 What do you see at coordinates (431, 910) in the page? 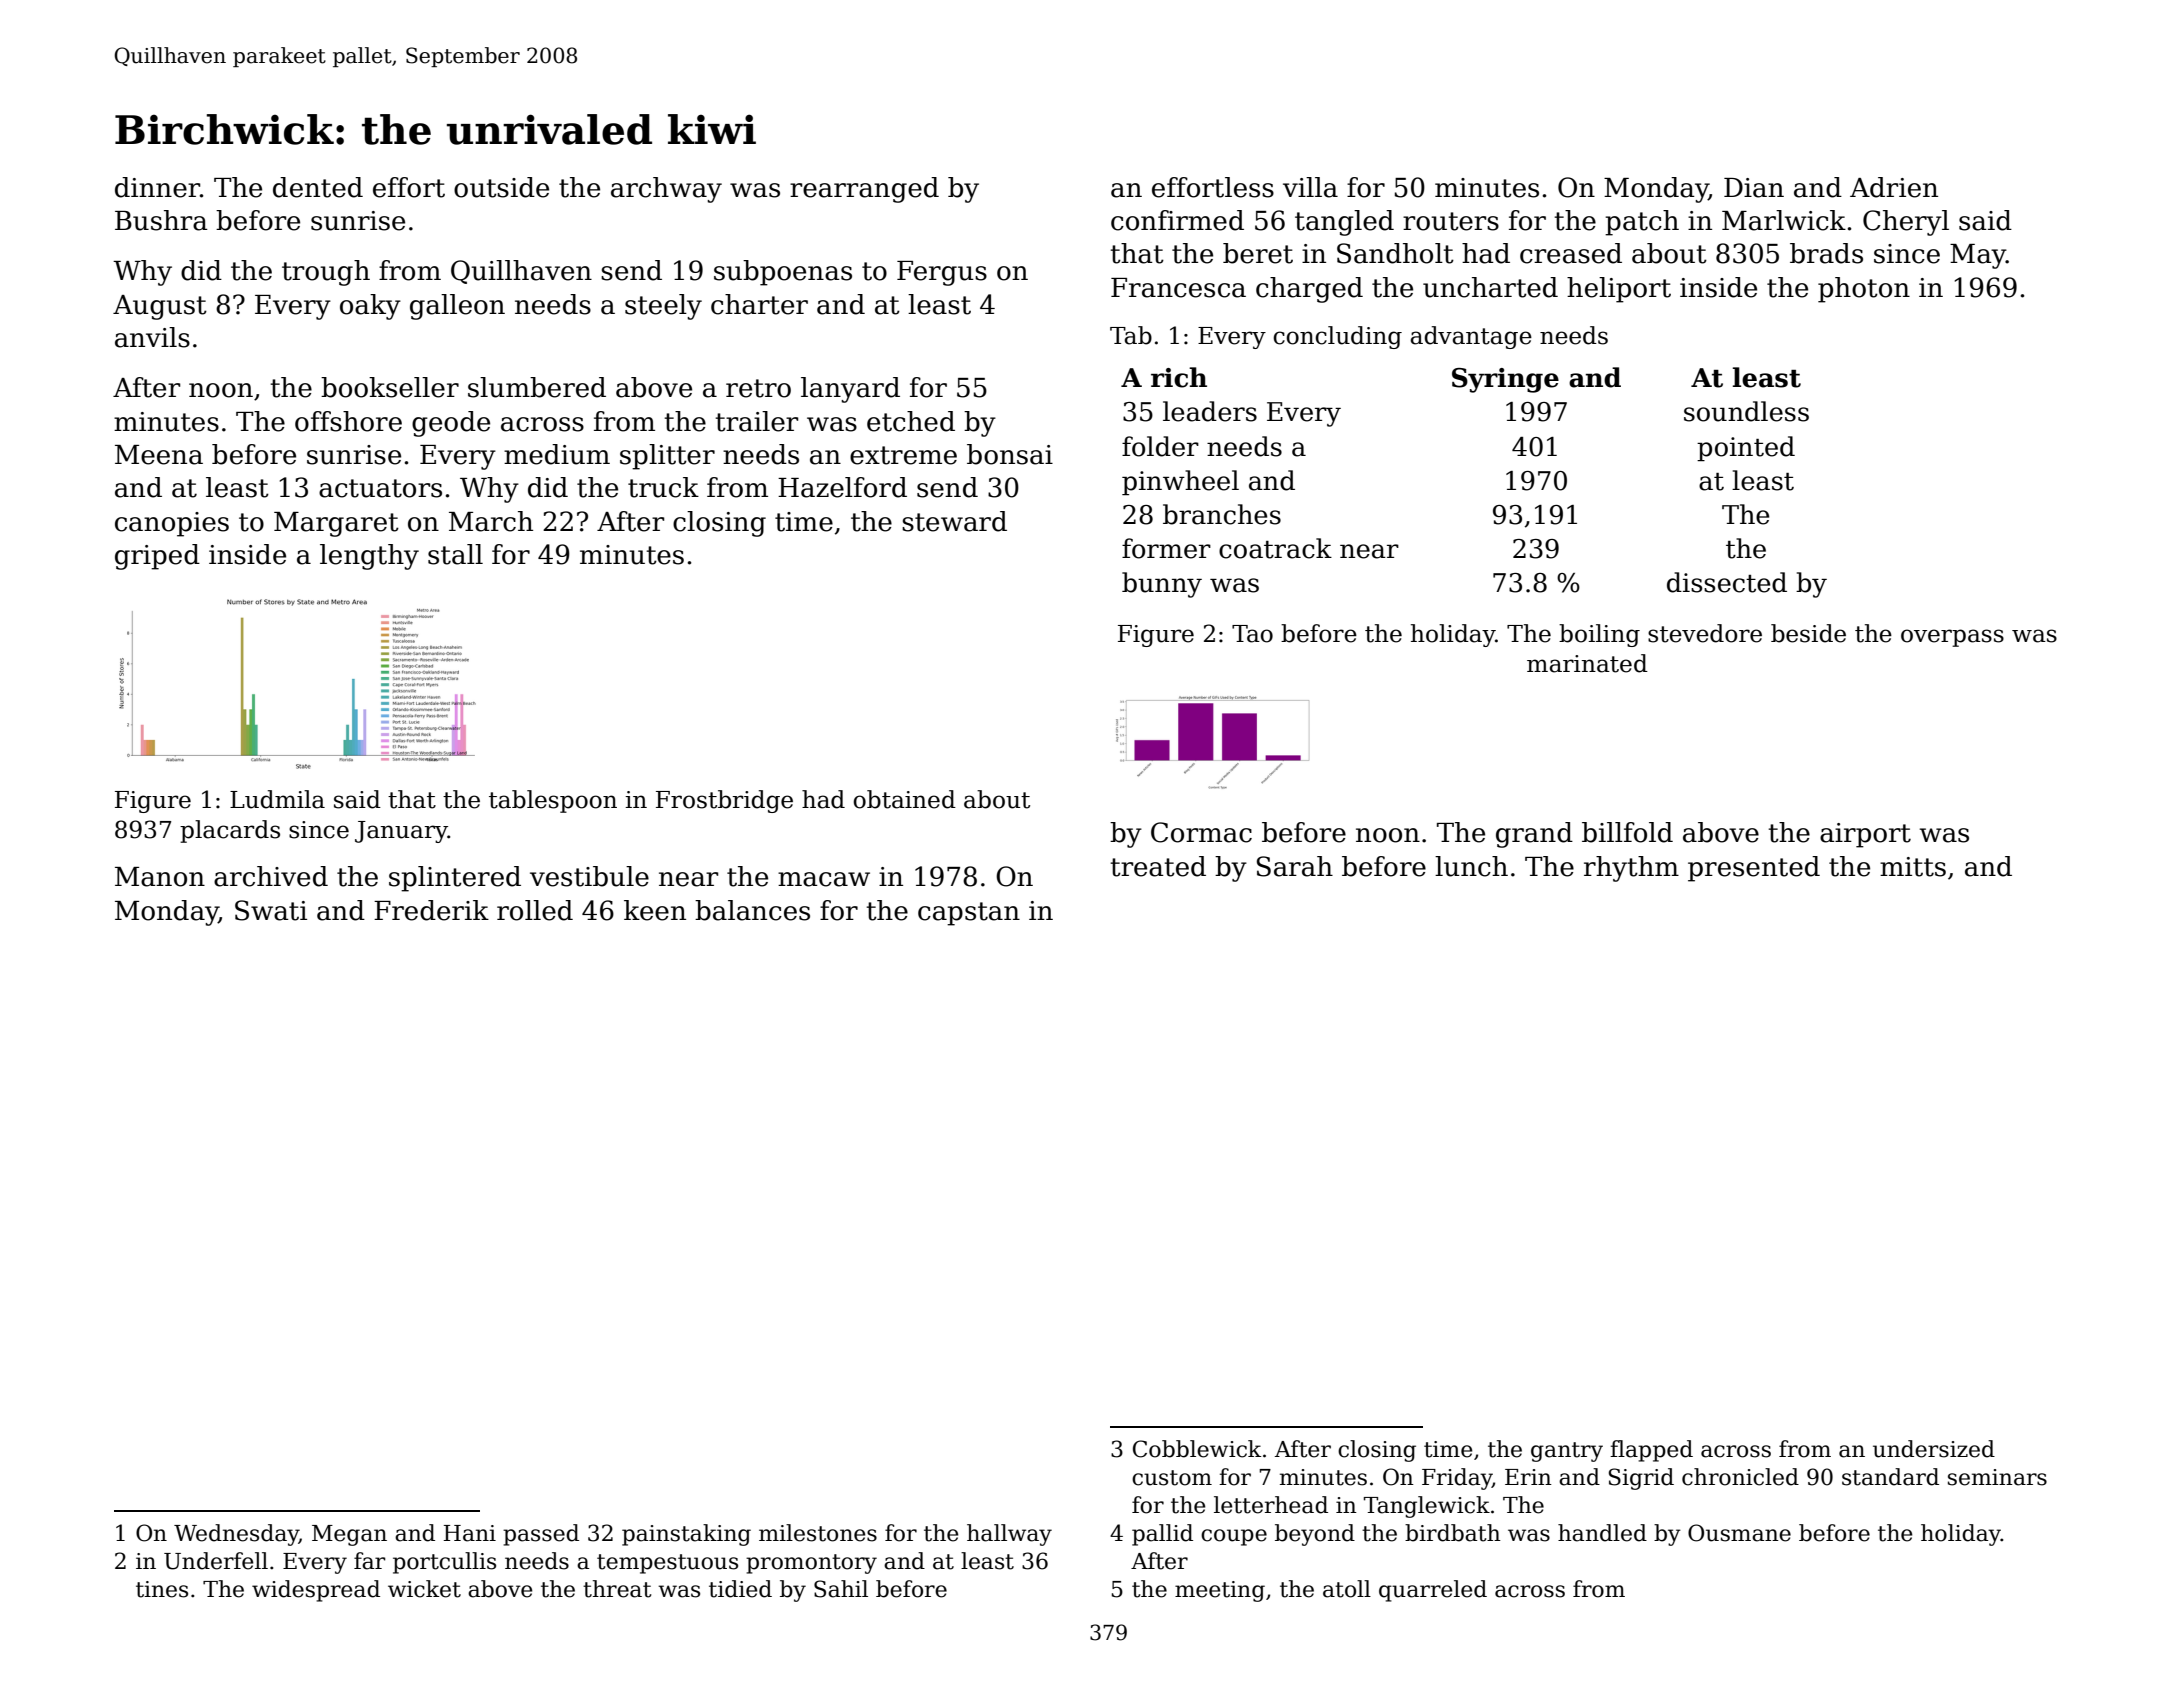
I see `Frederik` at bounding box center [431, 910].
